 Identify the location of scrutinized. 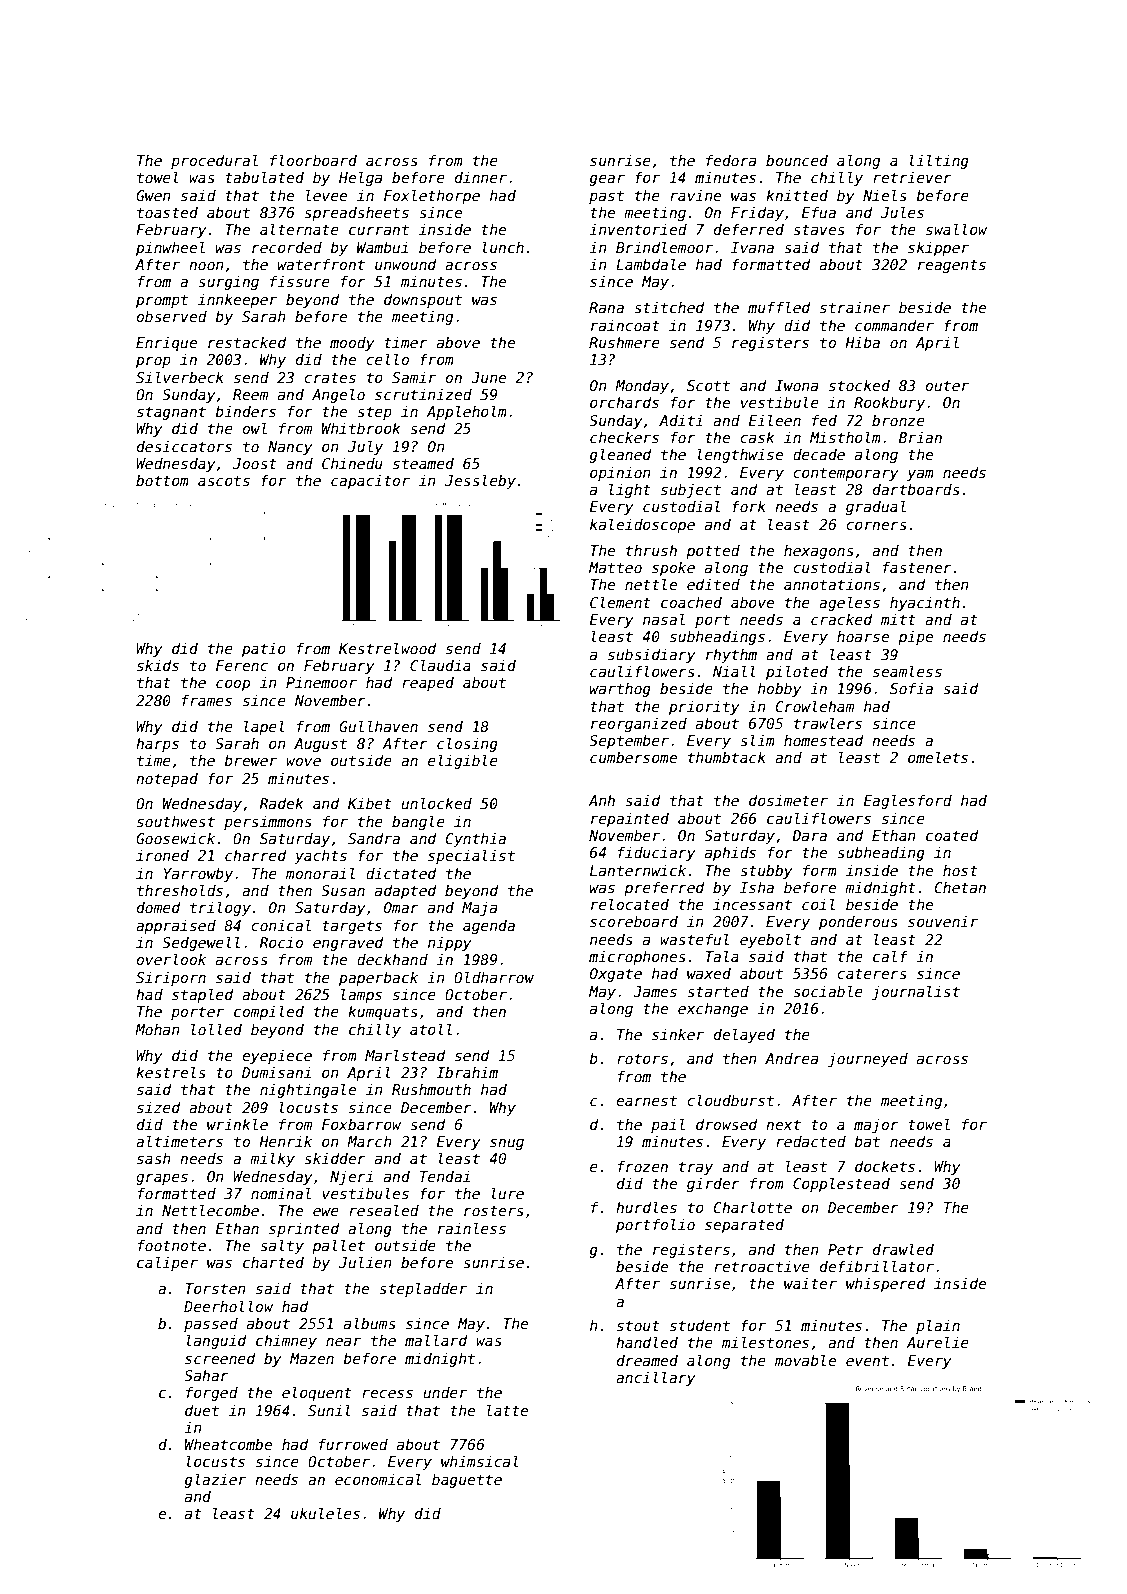
(423, 394).
